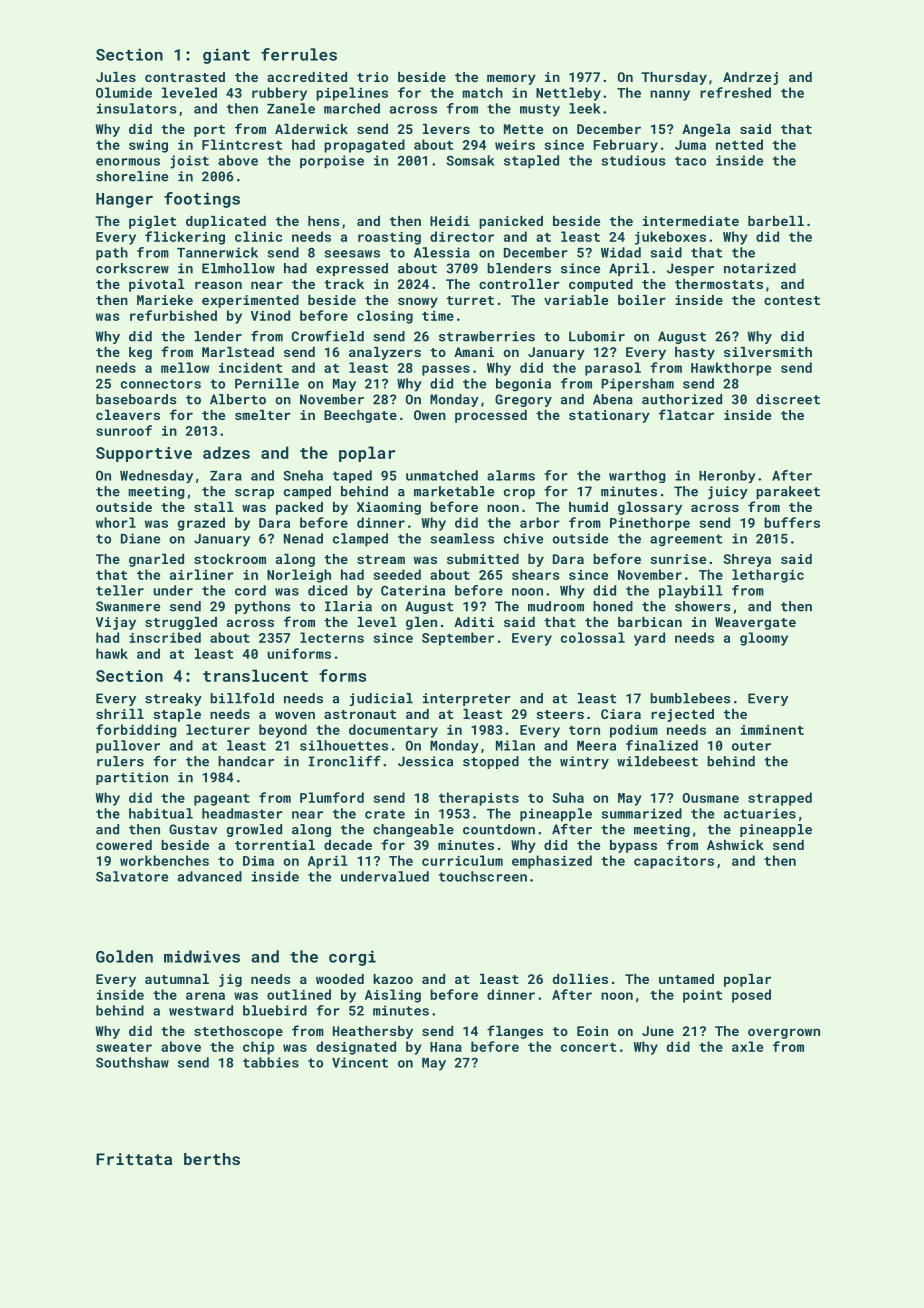 The height and width of the document is (1308, 924). What do you see at coordinates (479, 799) in the document?
I see `therapists` at bounding box center [479, 799].
